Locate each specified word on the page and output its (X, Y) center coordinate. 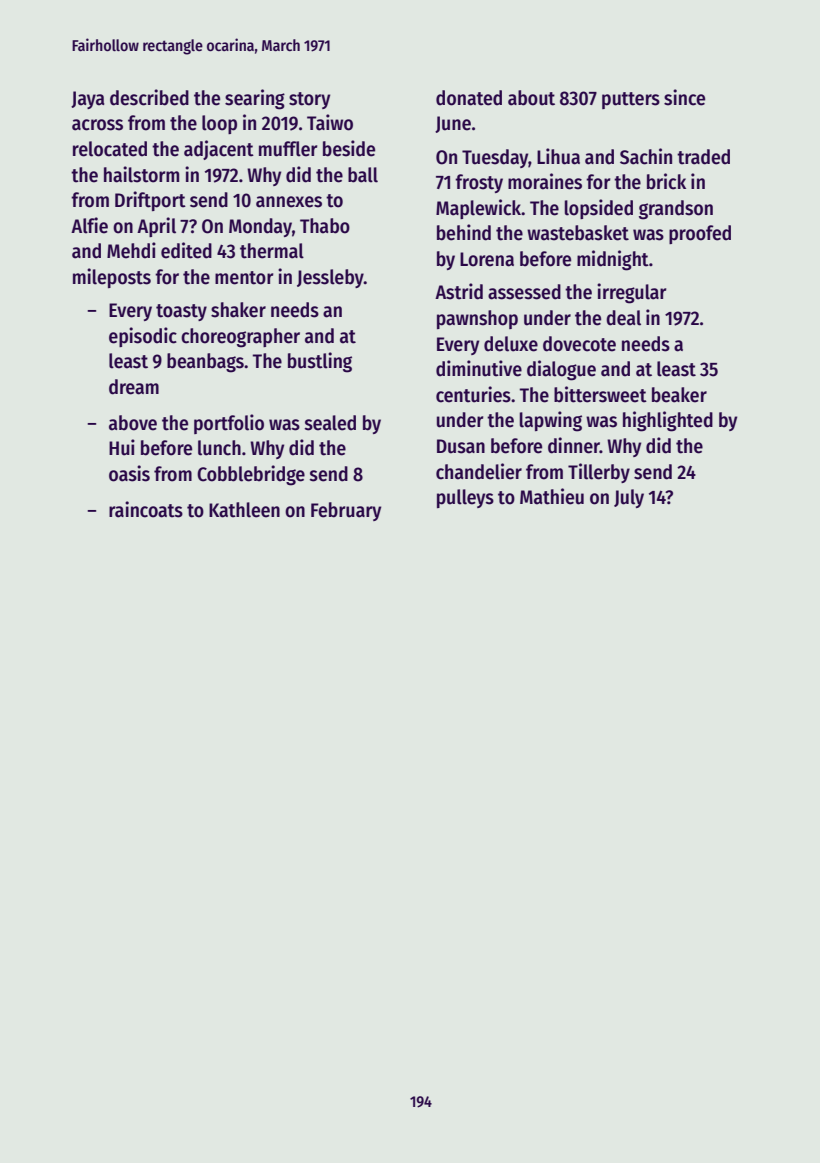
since (684, 97)
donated (469, 98)
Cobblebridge (251, 475)
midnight (613, 260)
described (149, 97)
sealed (330, 423)
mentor (244, 278)
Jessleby (330, 278)
